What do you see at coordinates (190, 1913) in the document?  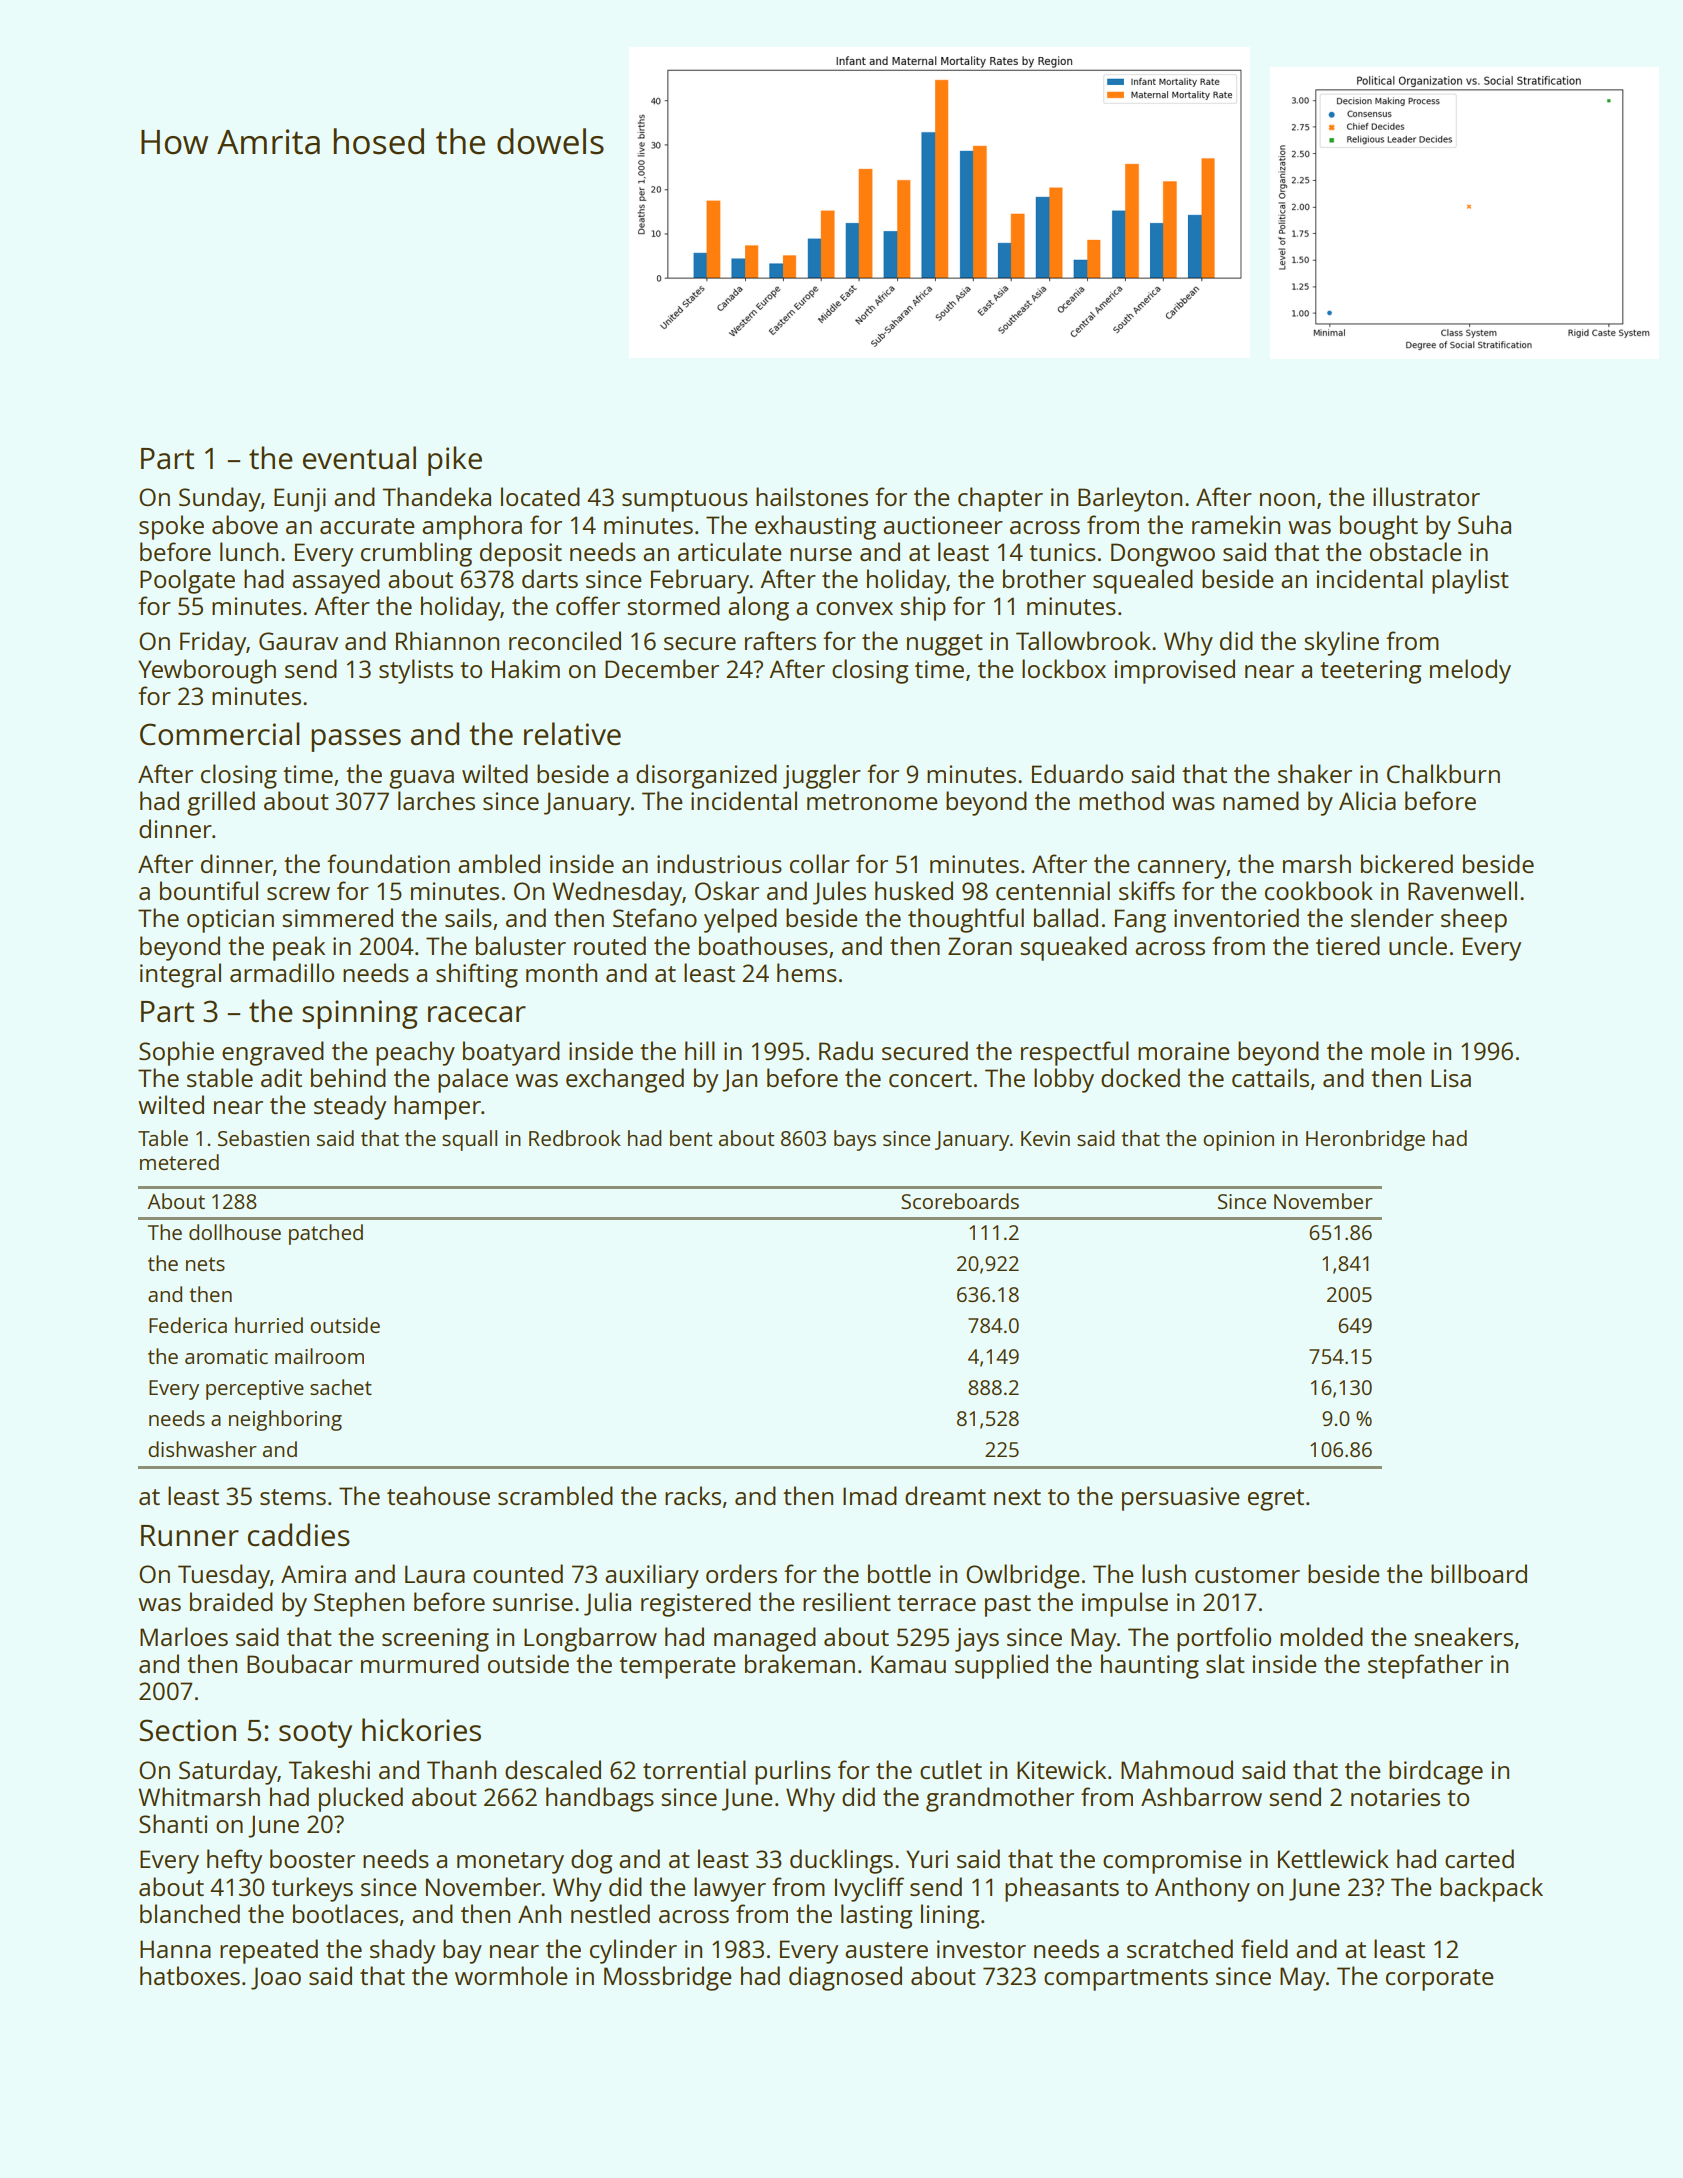 I see `blanched` at bounding box center [190, 1913].
